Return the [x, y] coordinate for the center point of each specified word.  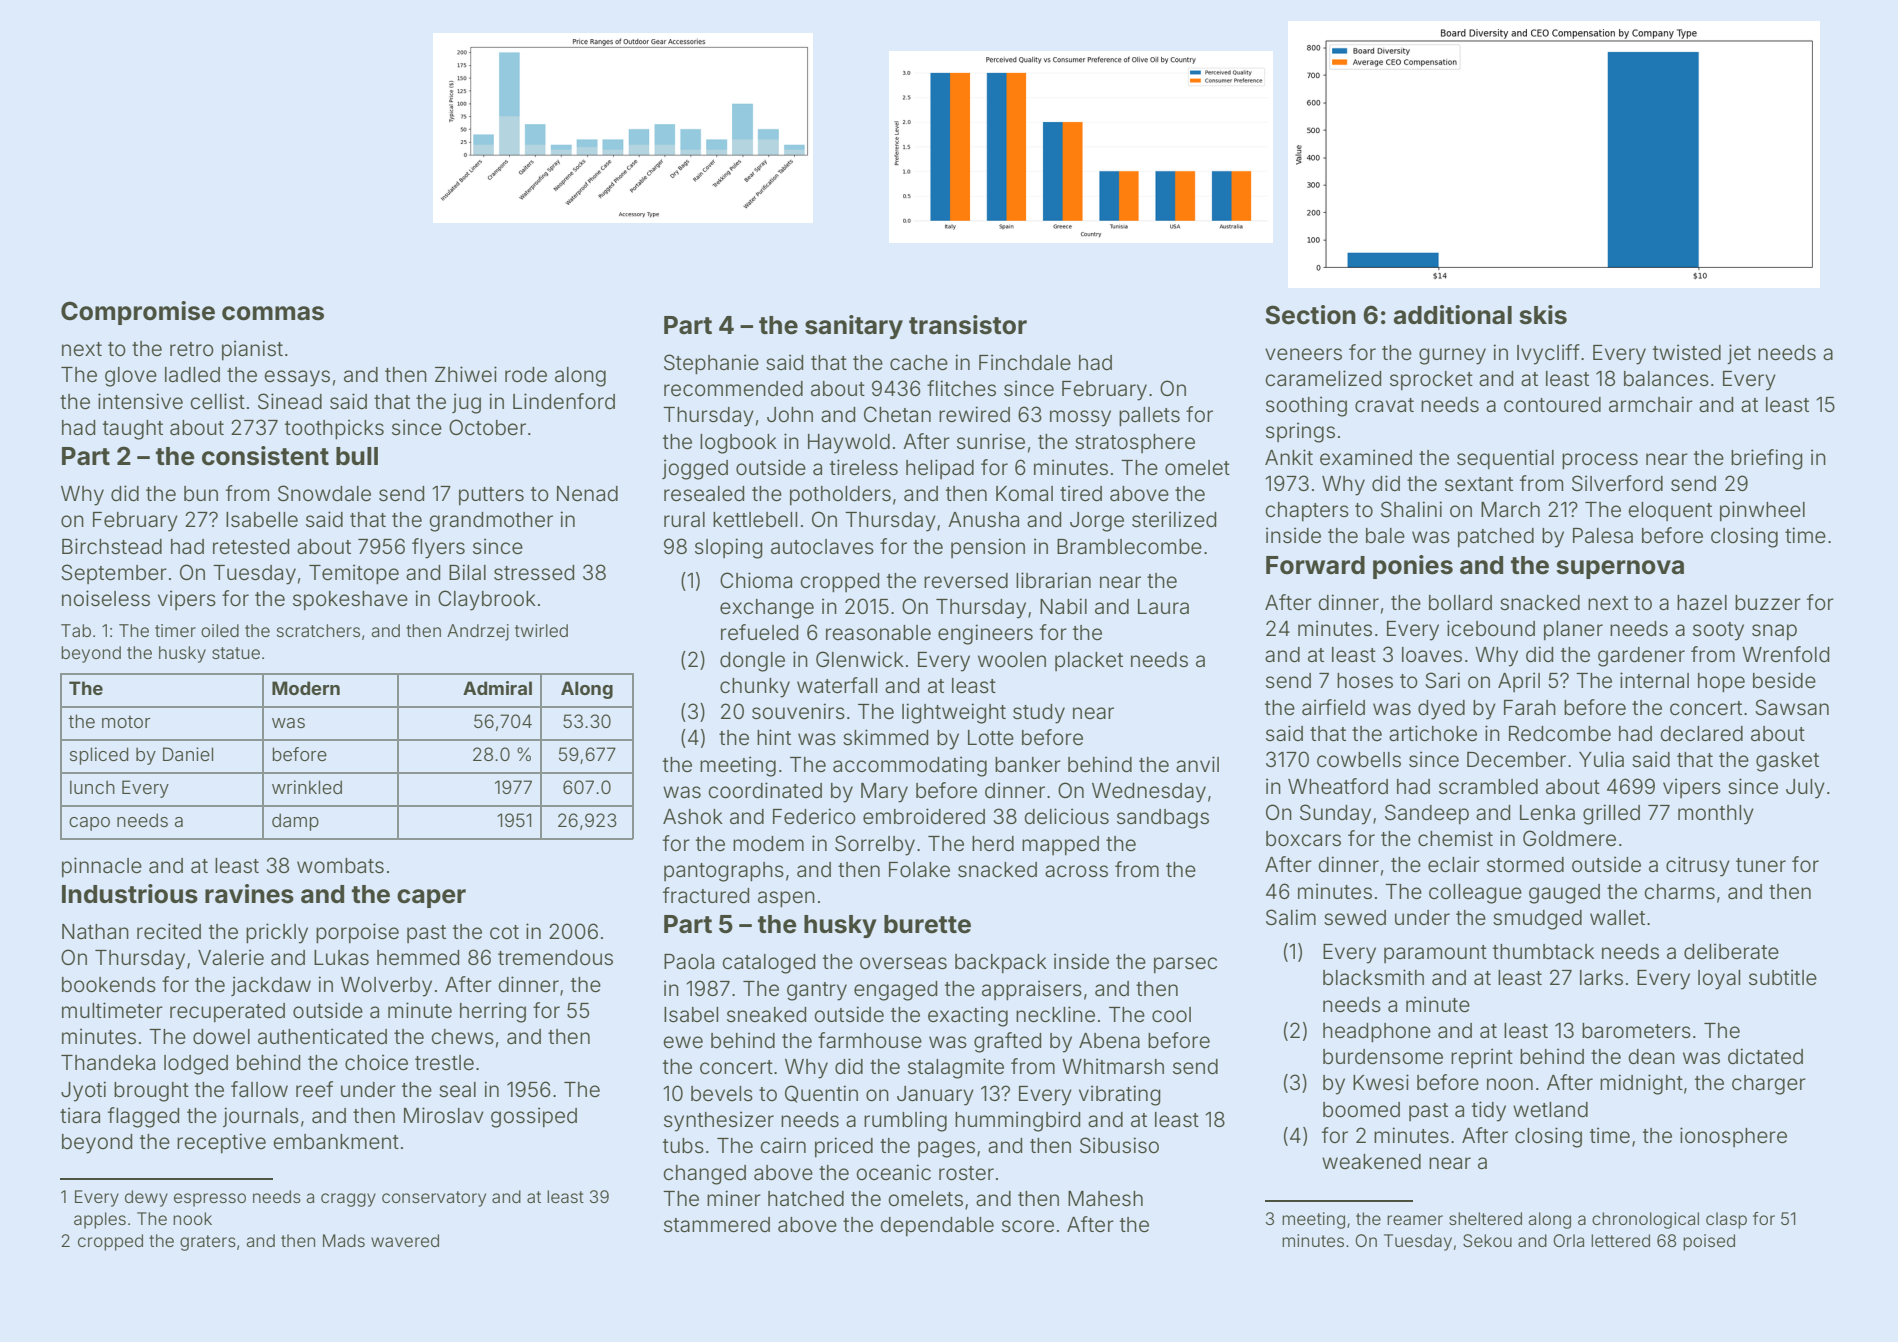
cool [1171, 1015]
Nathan [95, 931]
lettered [1620, 1240]
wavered [405, 1240]
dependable [937, 1226]
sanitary [854, 327]
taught [133, 430]
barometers [1636, 1031]
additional [1452, 315]
